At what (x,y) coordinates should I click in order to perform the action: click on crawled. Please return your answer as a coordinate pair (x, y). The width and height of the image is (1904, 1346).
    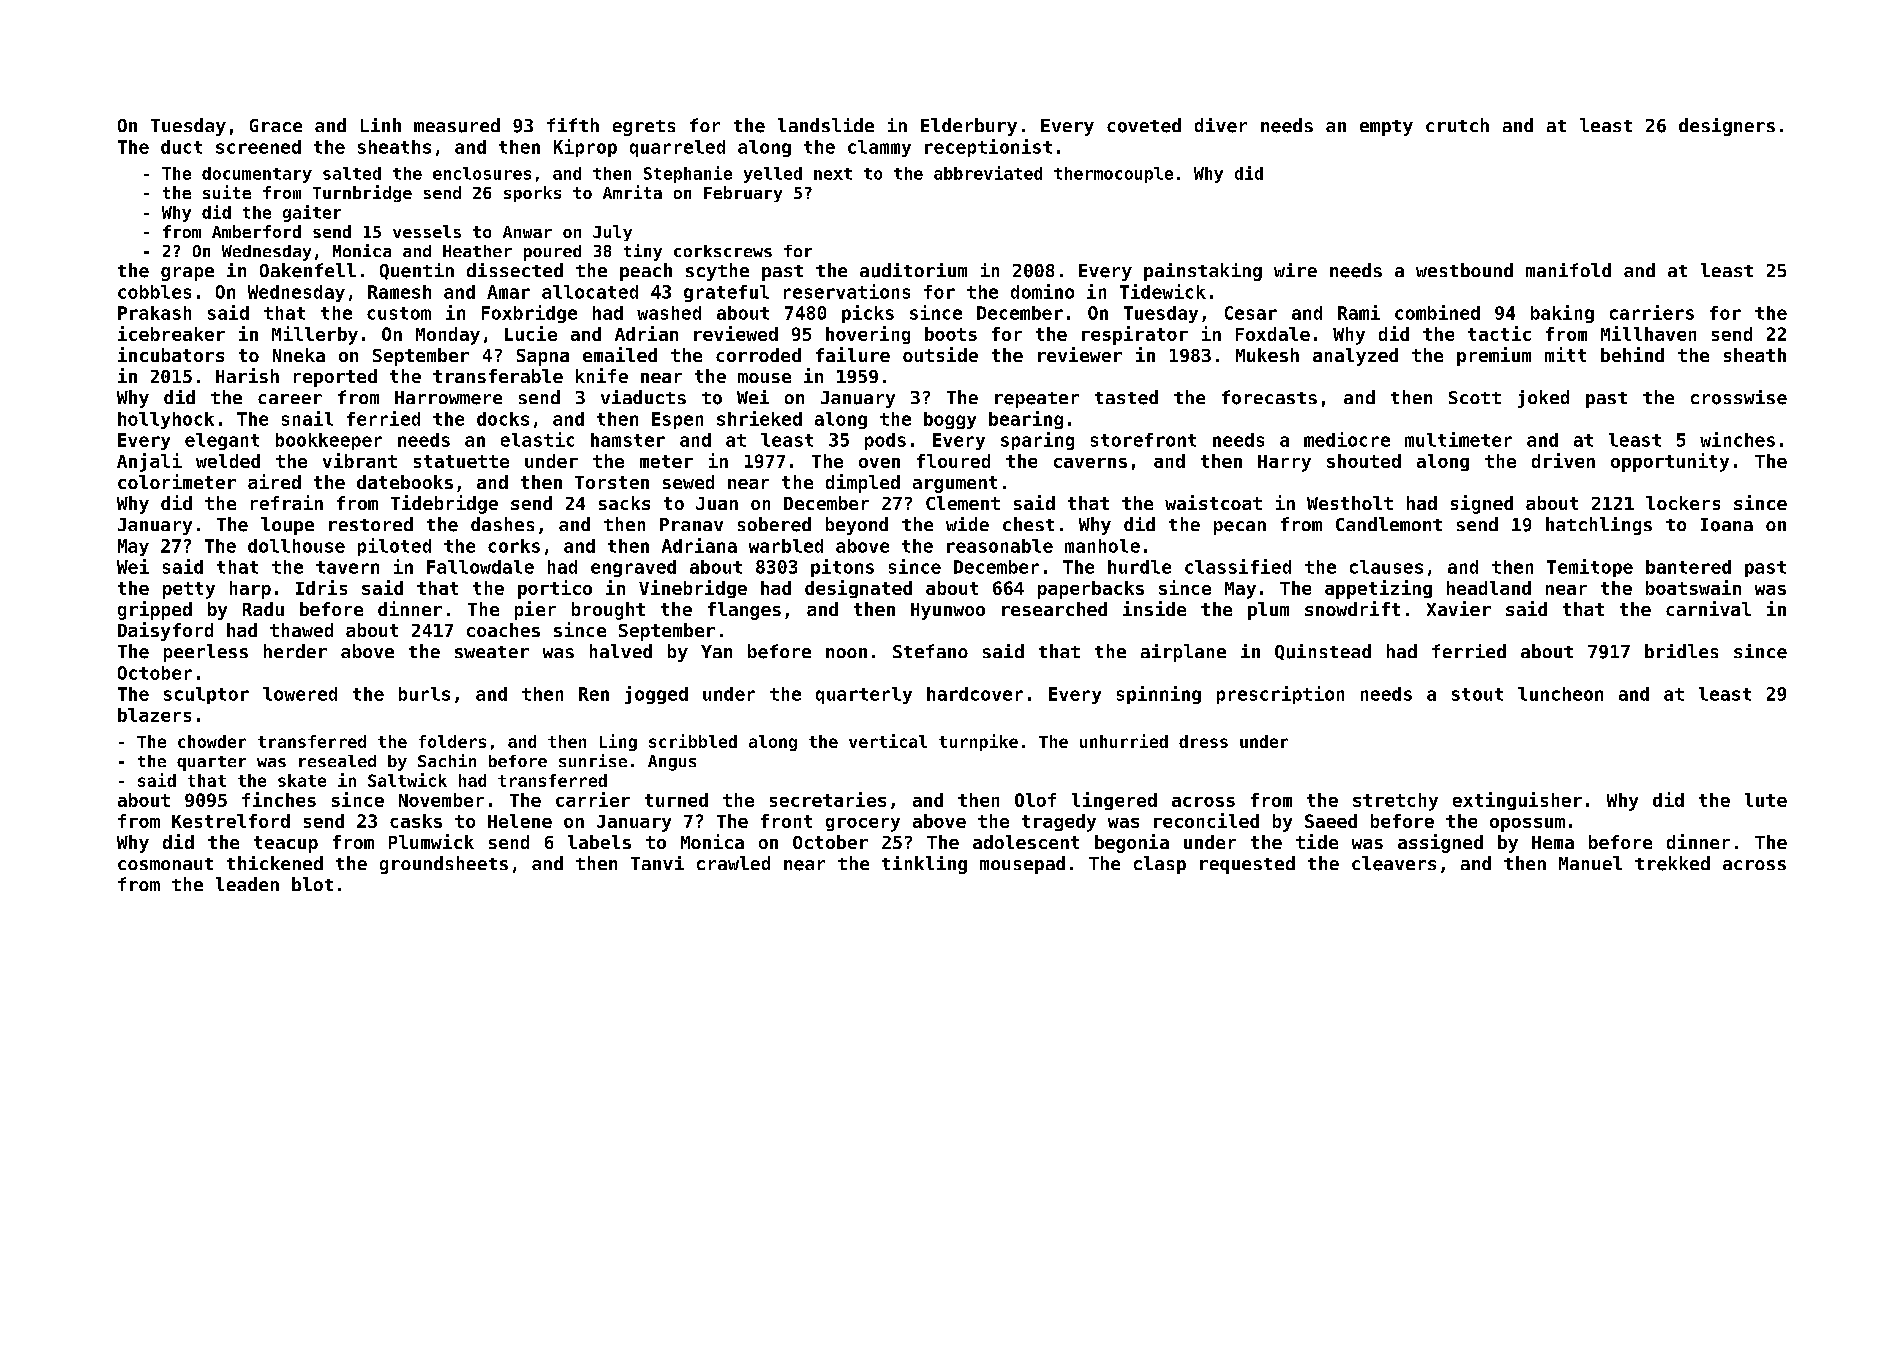
    Looking at the image, I should click on (733, 863).
